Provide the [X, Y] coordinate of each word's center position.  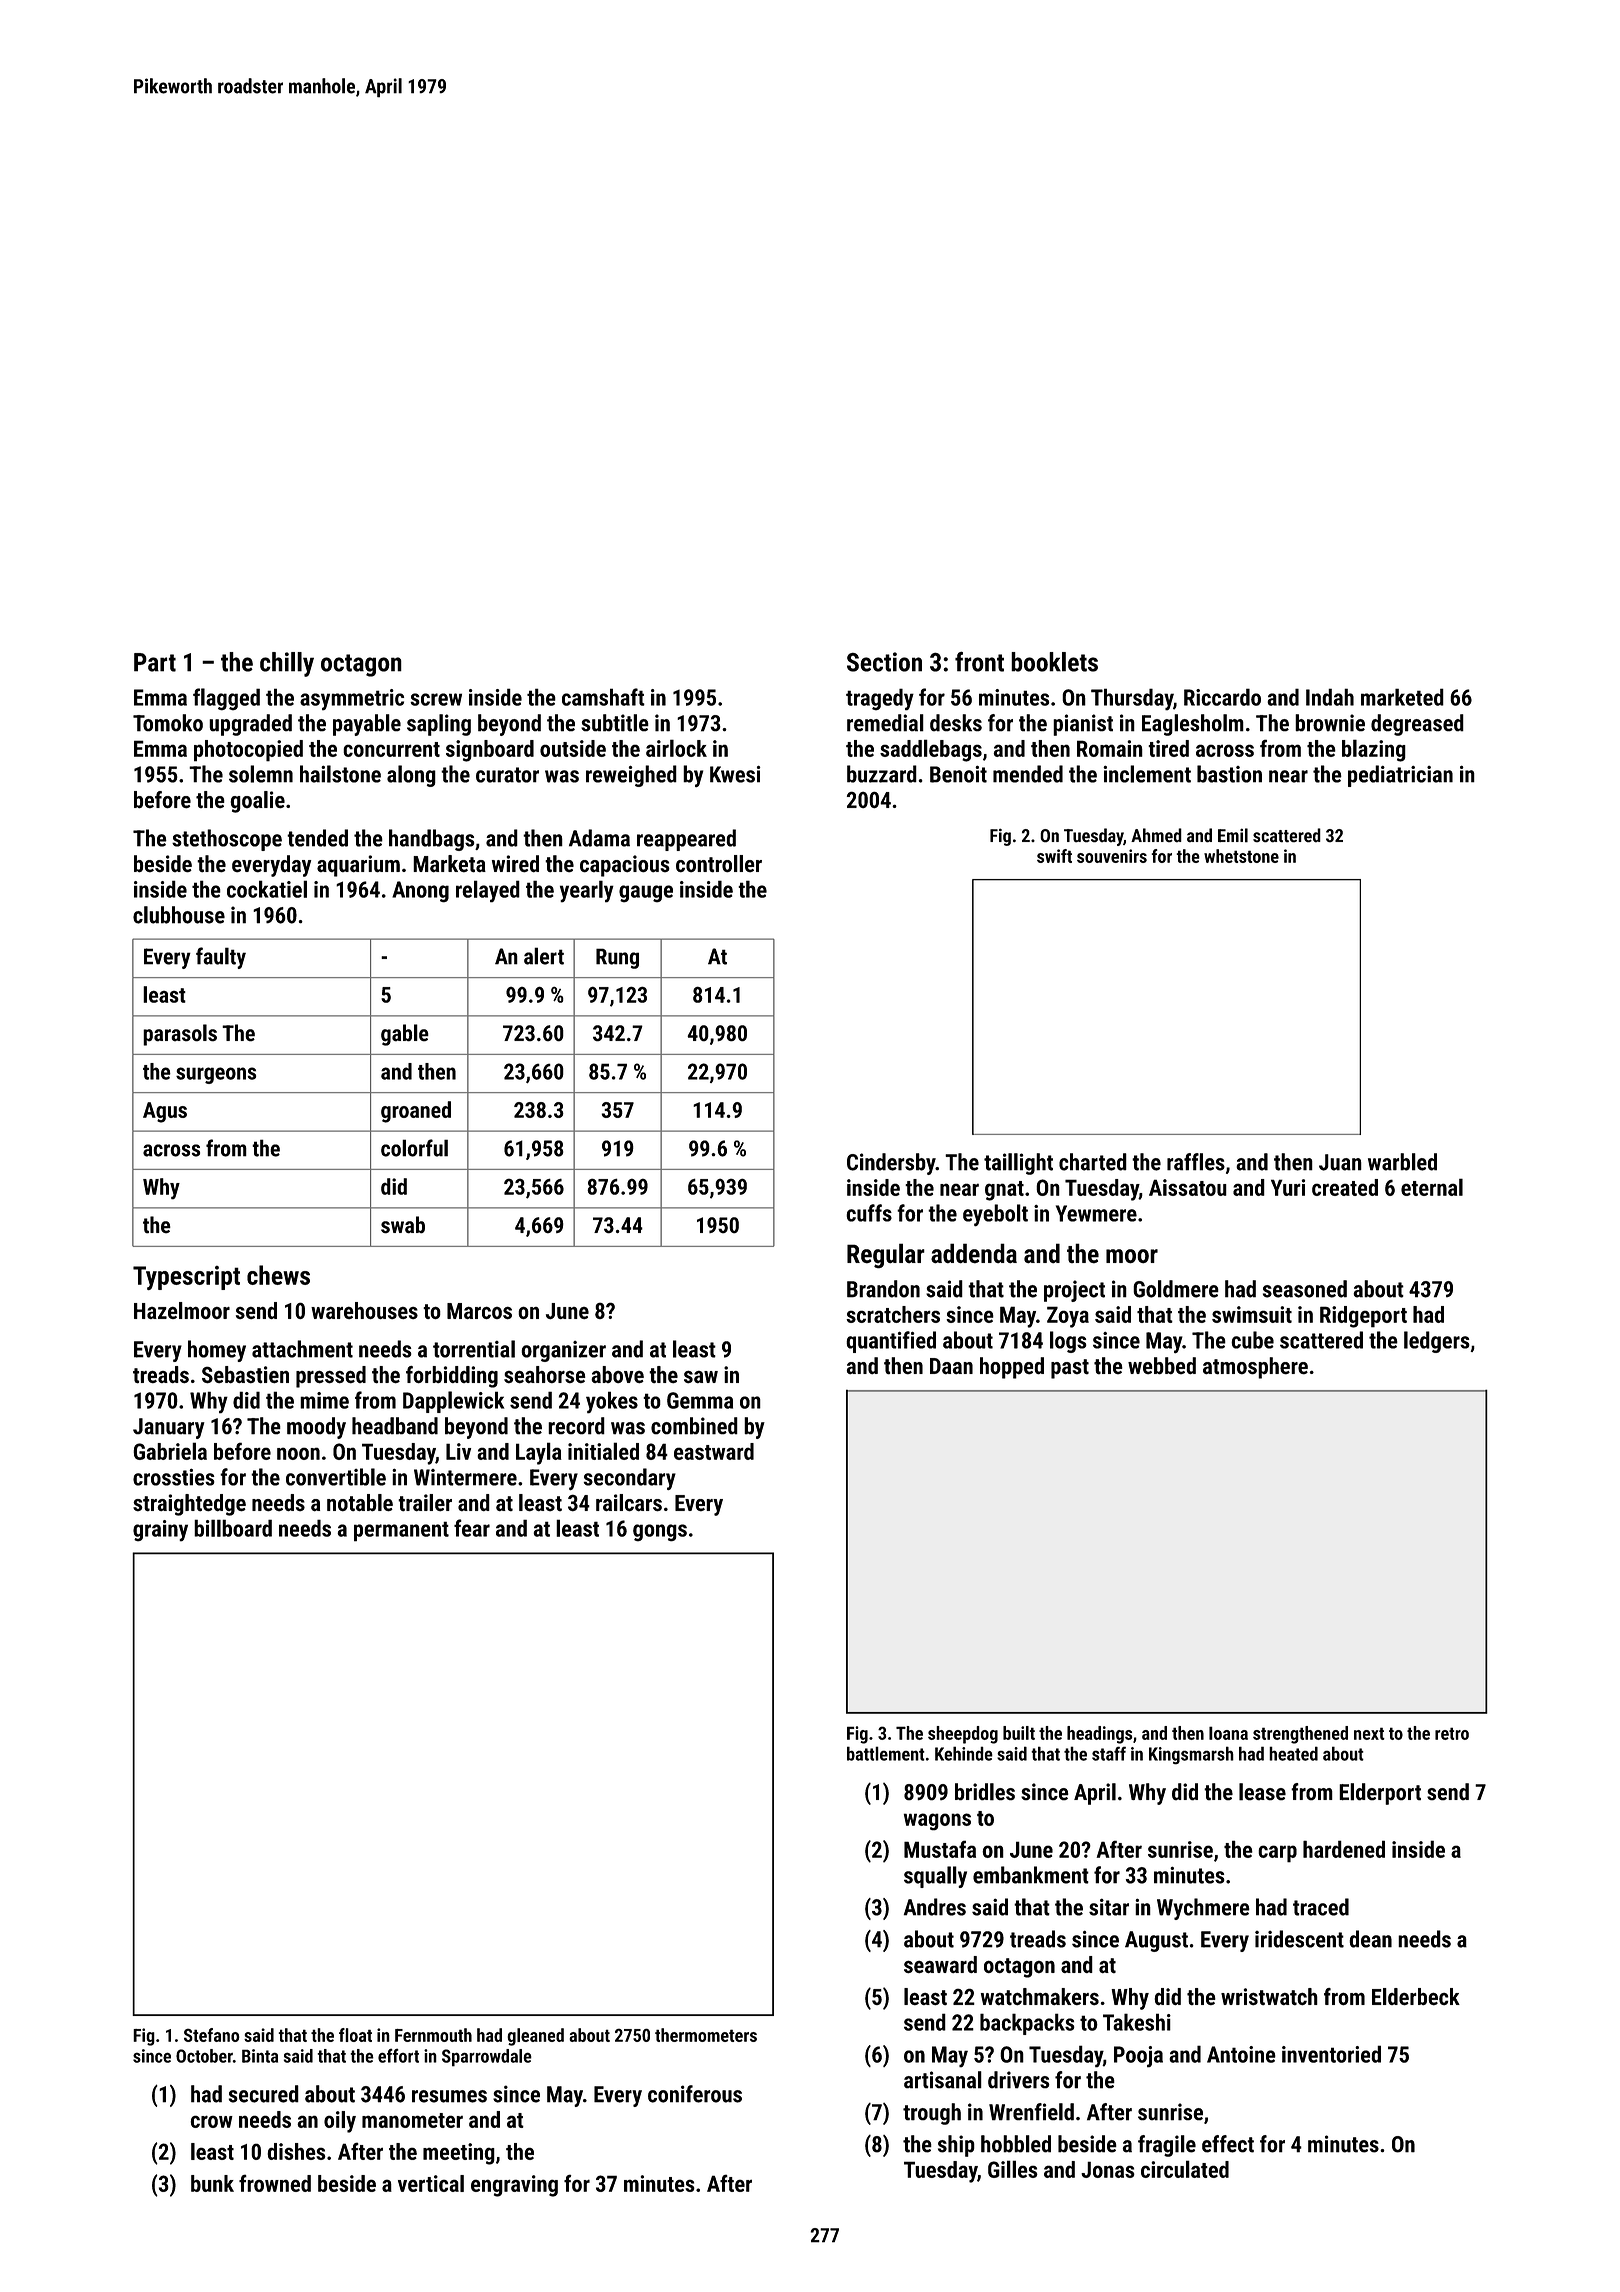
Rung [617, 958]
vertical [431, 2183]
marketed [1402, 697]
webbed [1162, 1366]
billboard [233, 1528]
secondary [630, 1479]
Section [884, 662]
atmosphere [1255, 1368]
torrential [474, 1349]
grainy [160, 1531]
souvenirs [1112, 856]
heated [1293, 1753]
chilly [287, 664]
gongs [660, 1533]
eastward [714, 1451]
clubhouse [179, 915]
